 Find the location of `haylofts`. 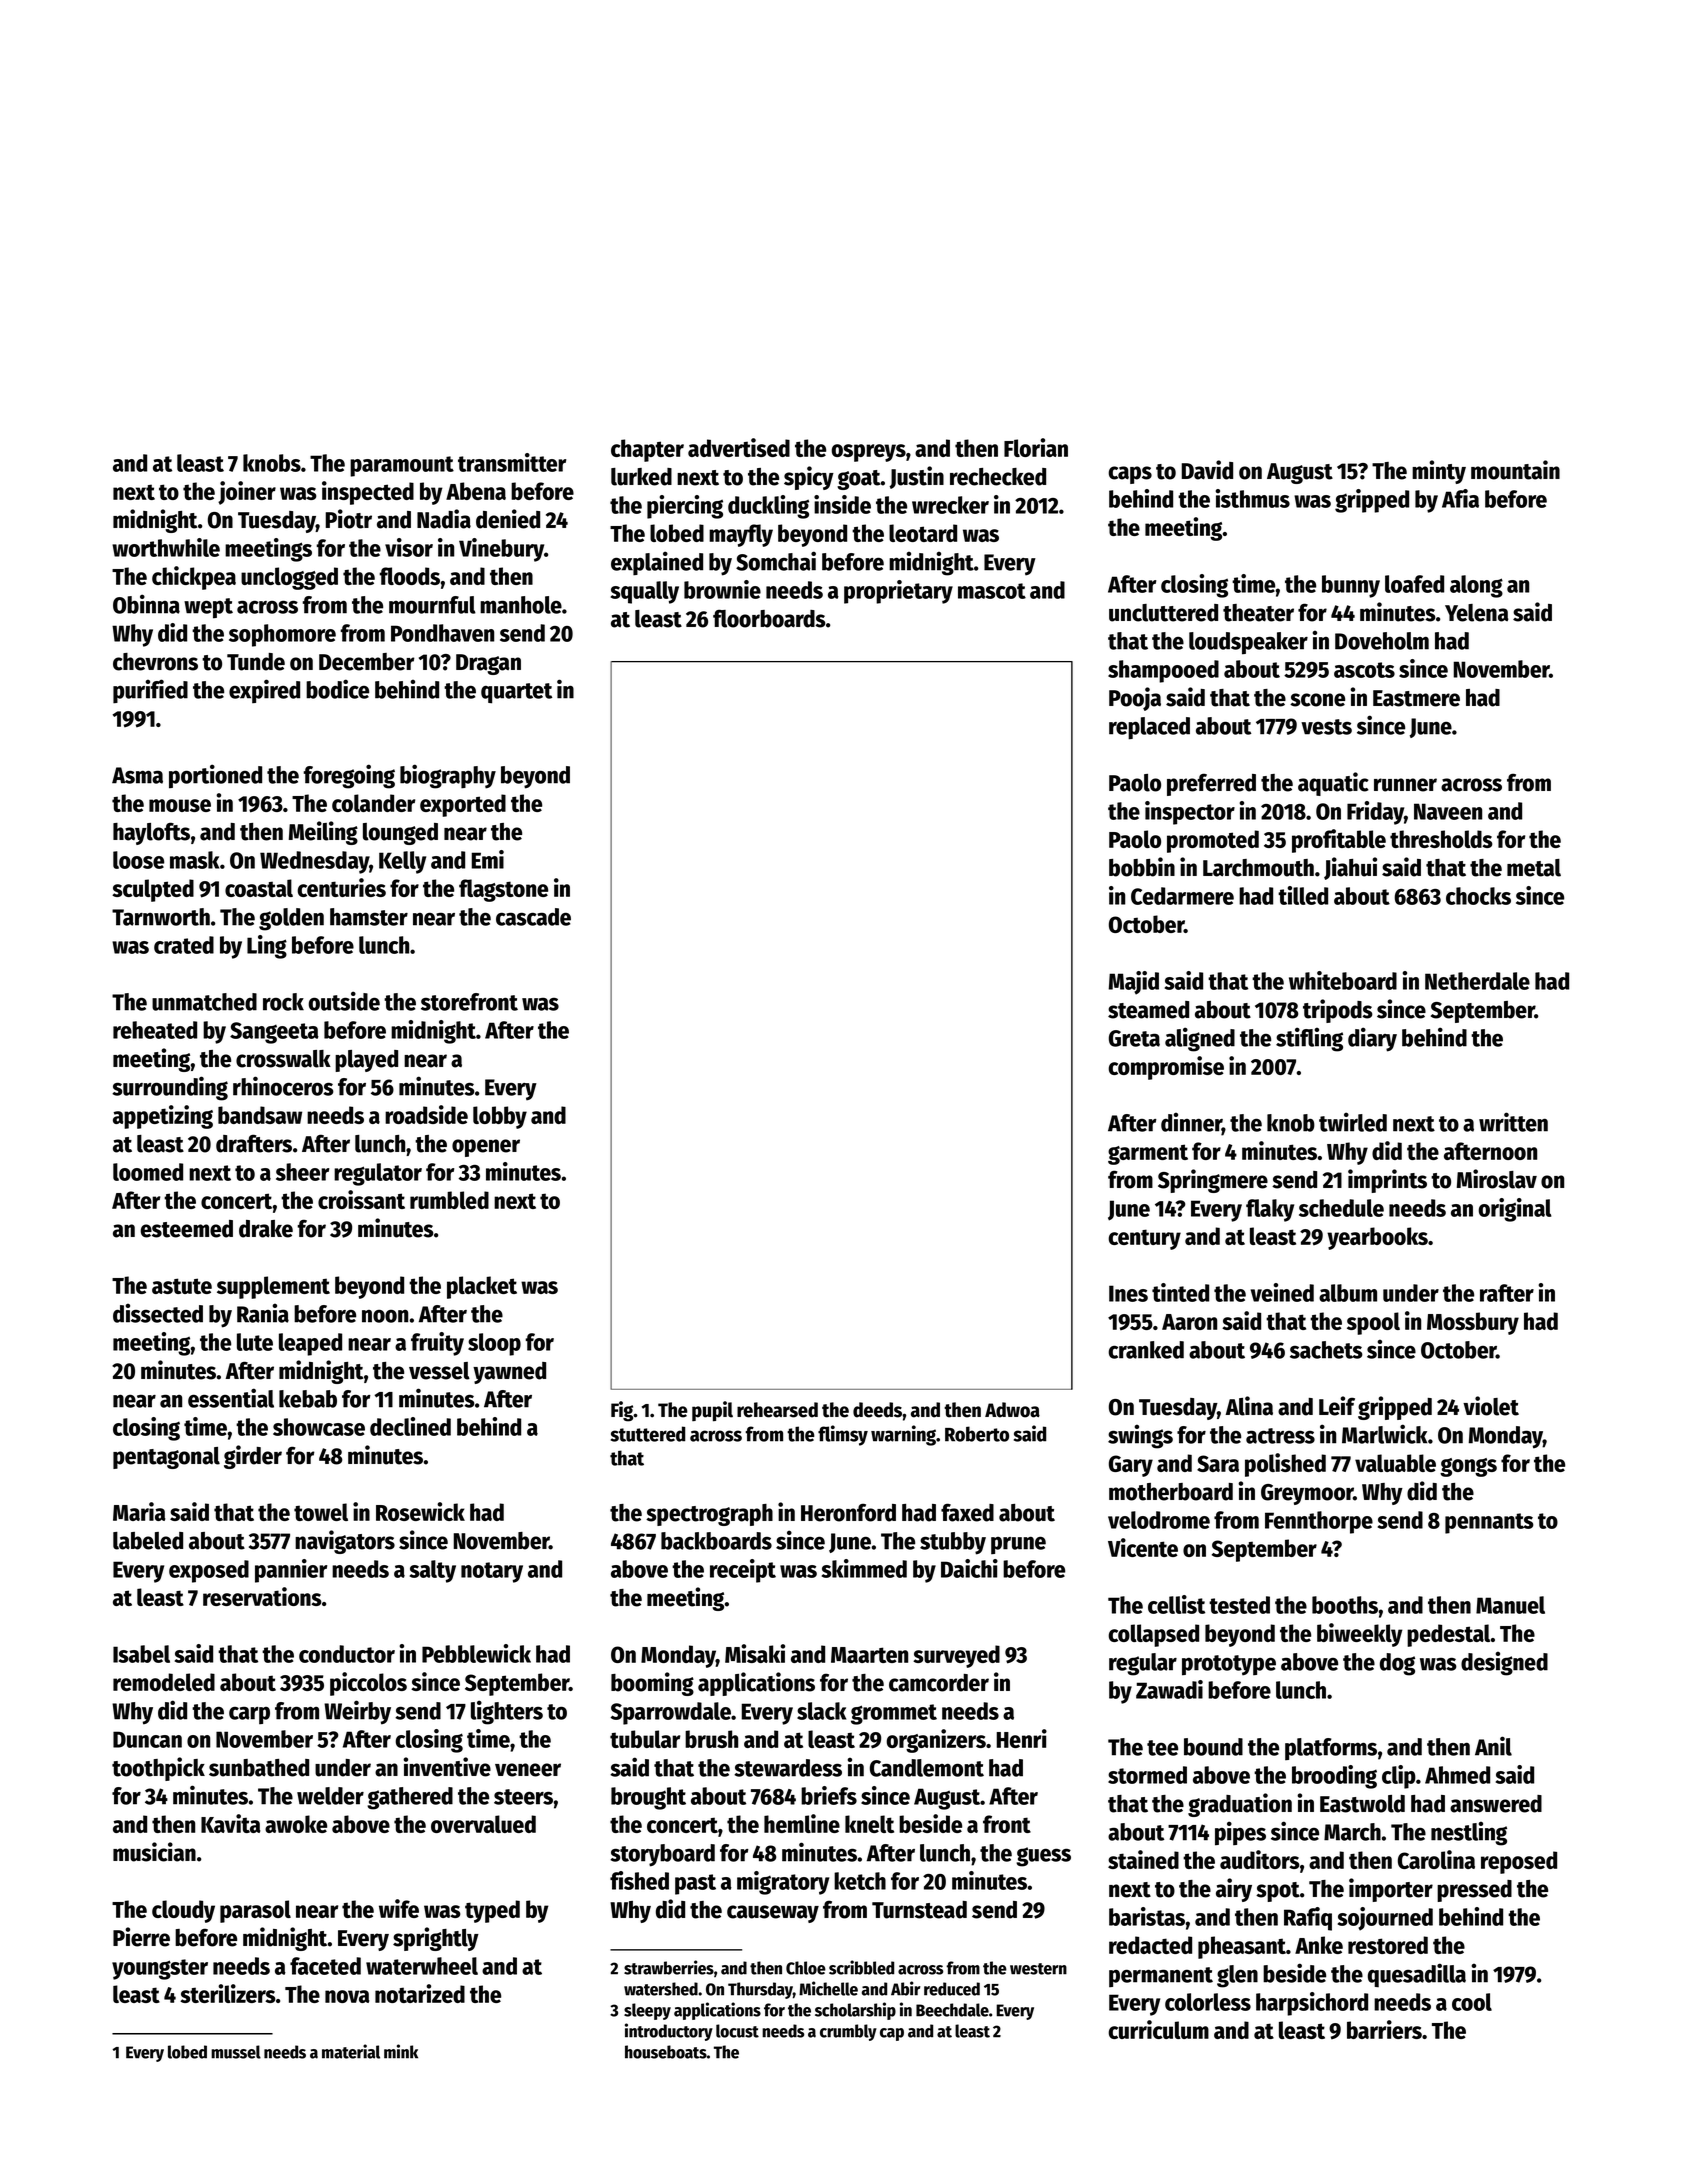

haylofts is located at coordinates (151, 833).
